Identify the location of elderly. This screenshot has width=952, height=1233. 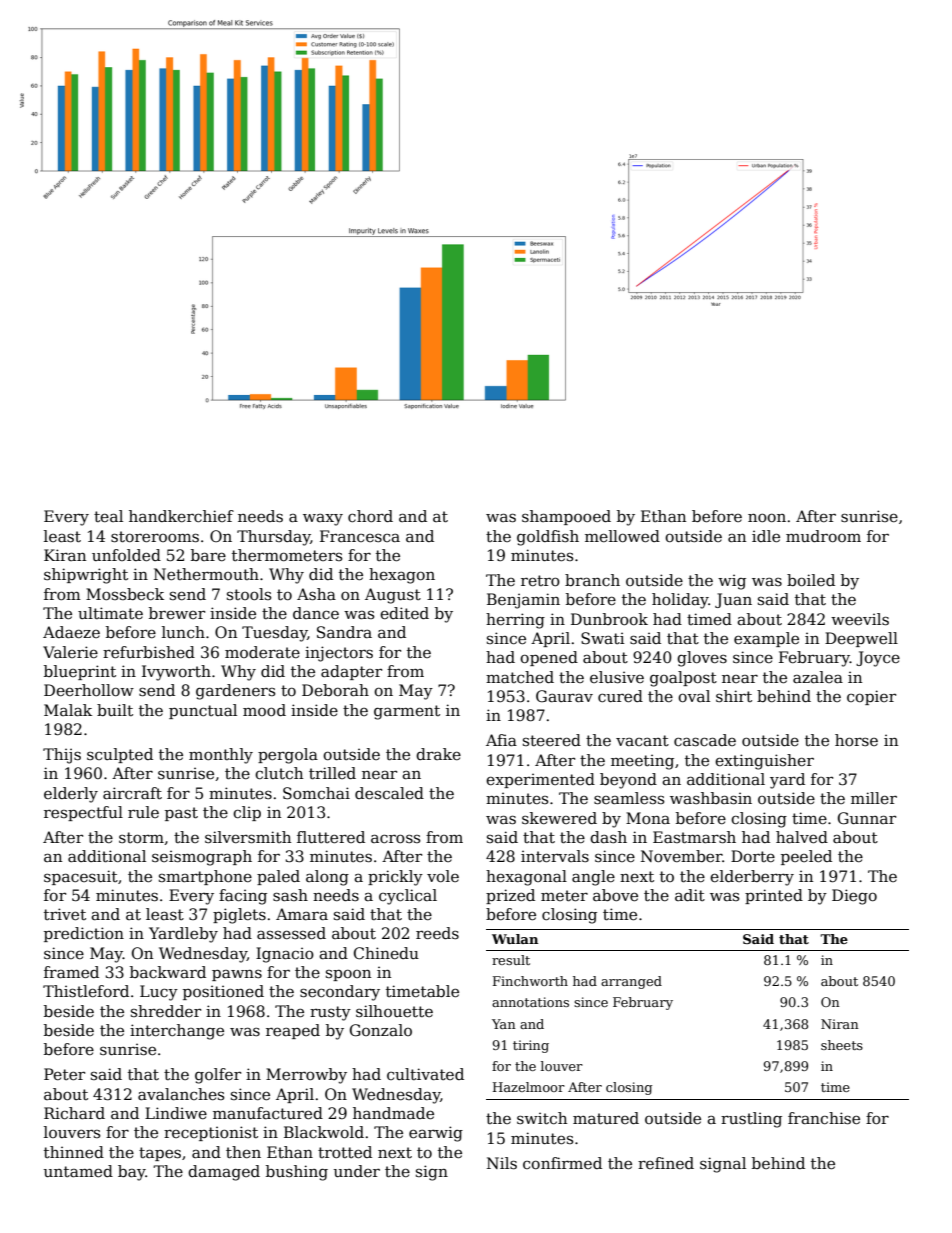
(71, 795).
